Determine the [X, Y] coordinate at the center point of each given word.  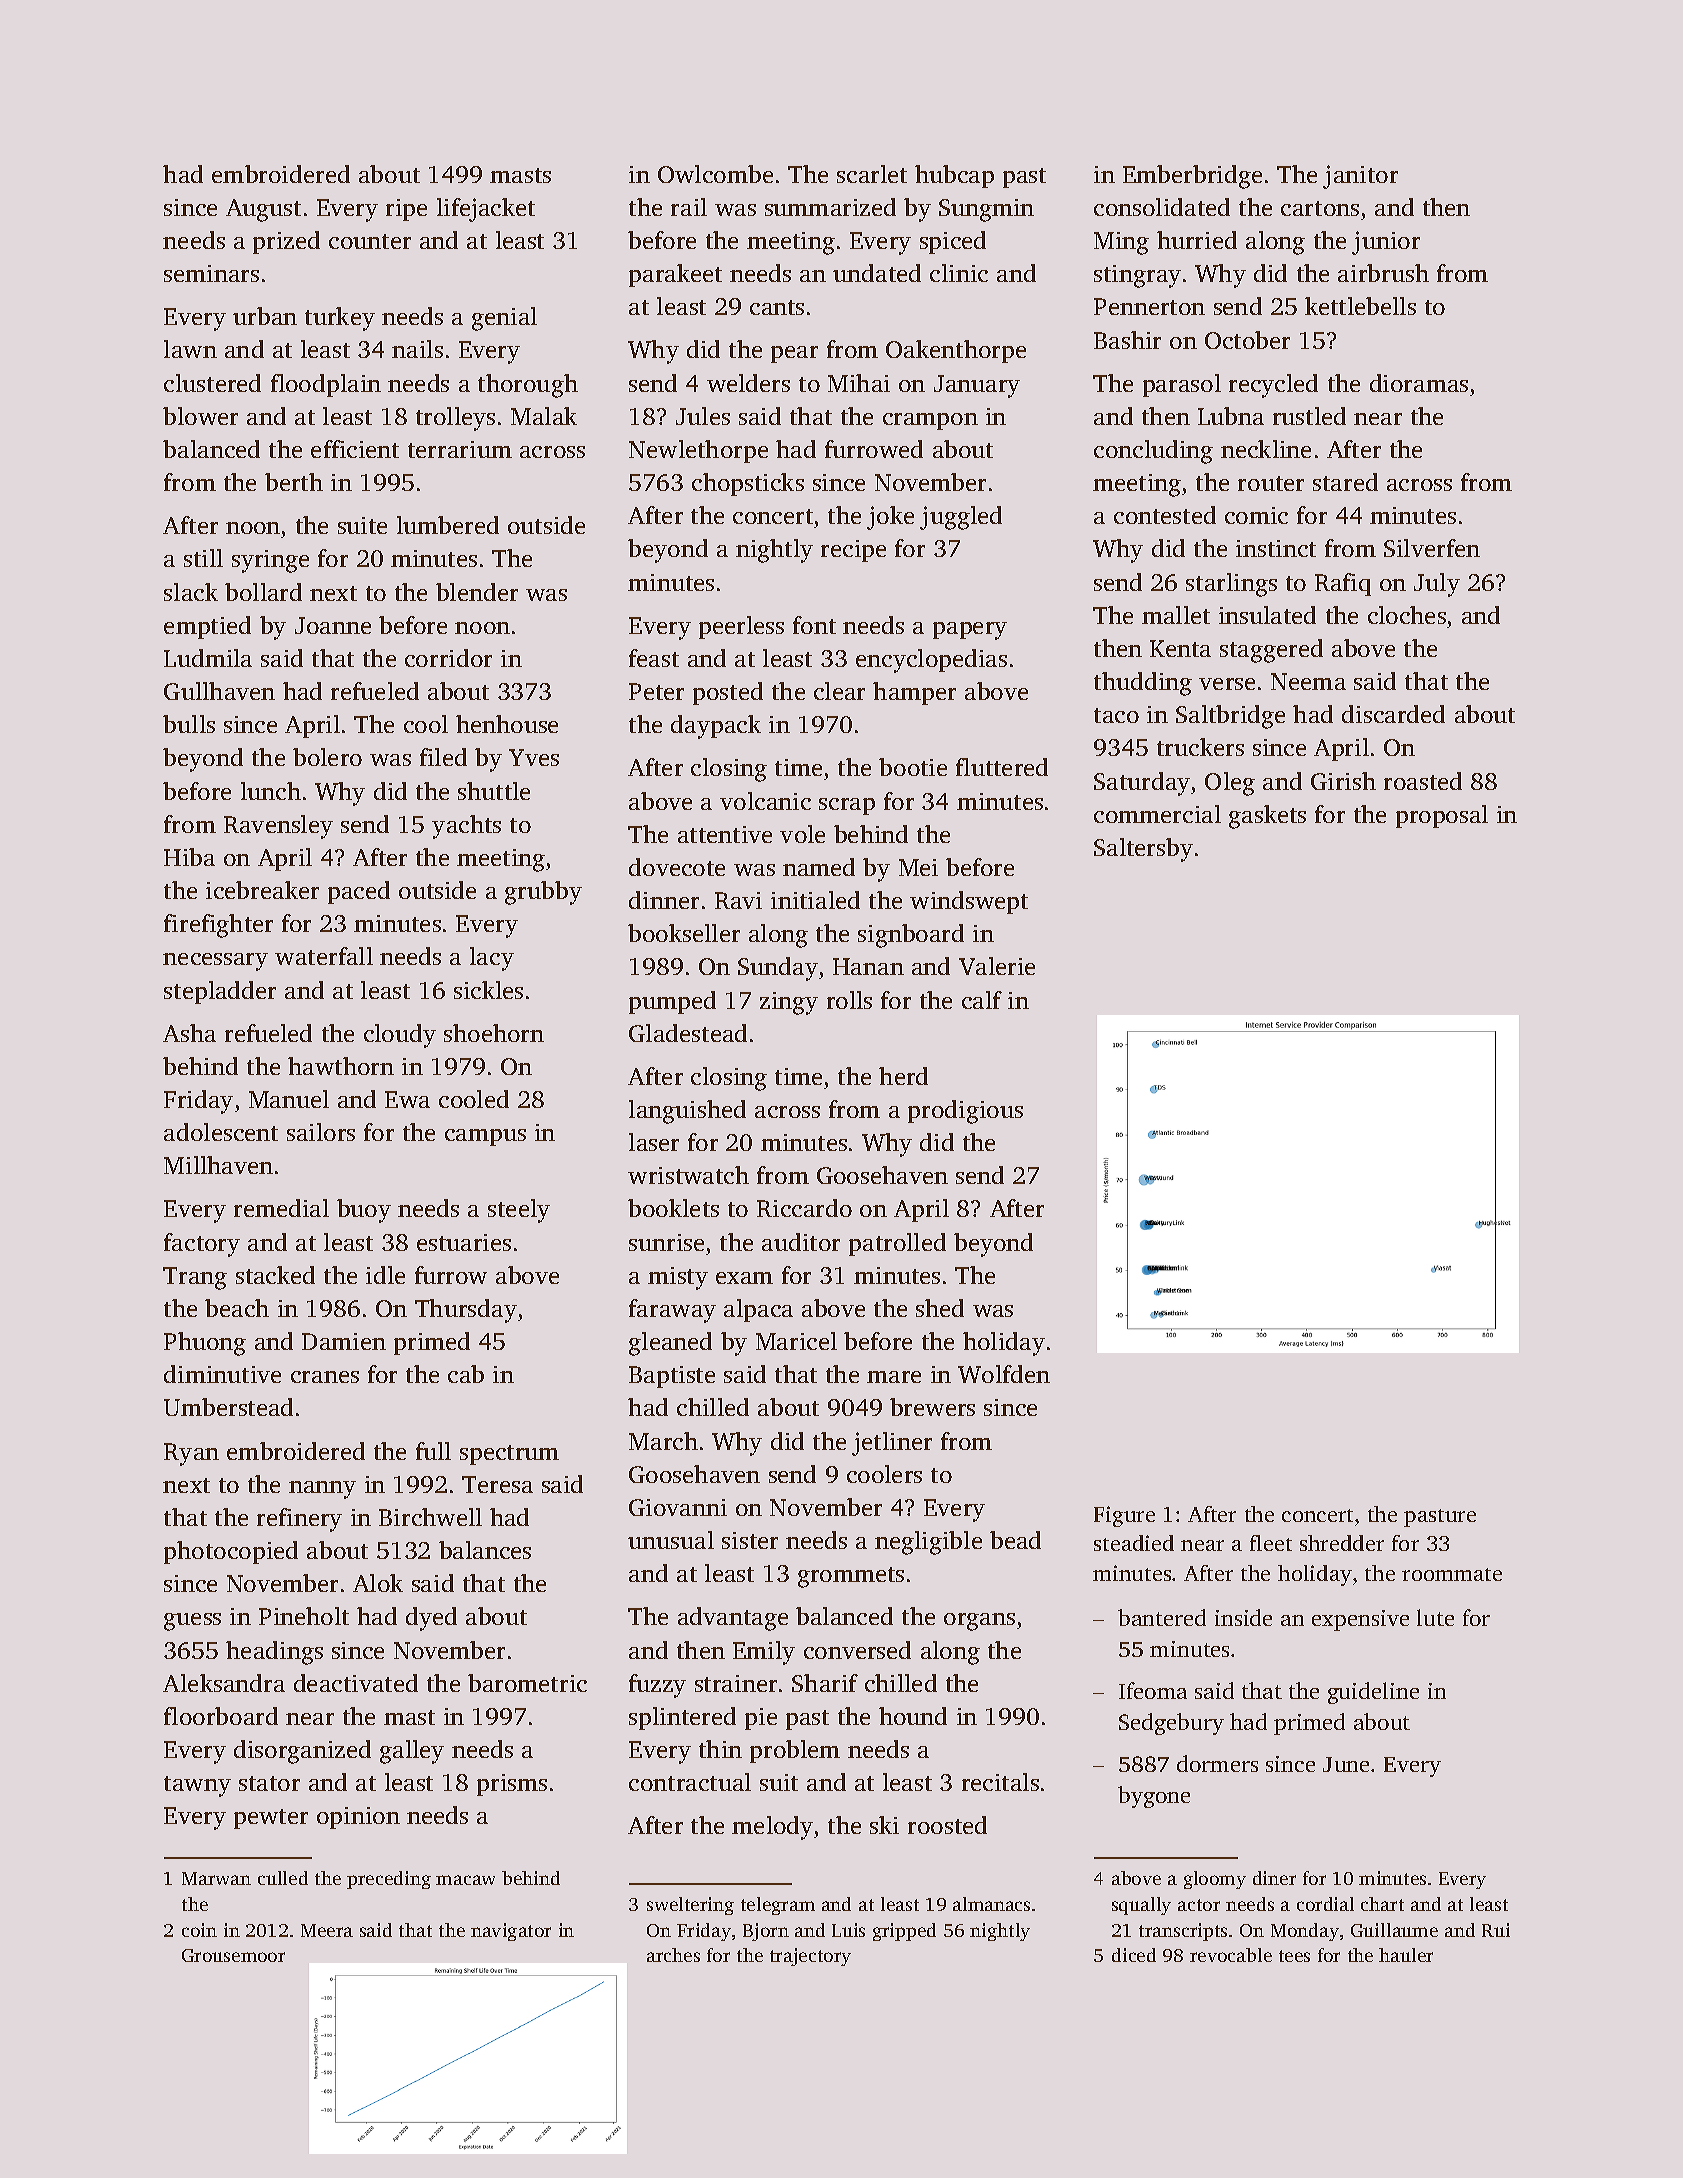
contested [1165, 515]
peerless [741, 627]
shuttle [494, 791]
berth [294, 482]
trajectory [810, 1957]
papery [970, 631]
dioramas [1419, 383]
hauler [1406, 1955]
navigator [511, 1932]
